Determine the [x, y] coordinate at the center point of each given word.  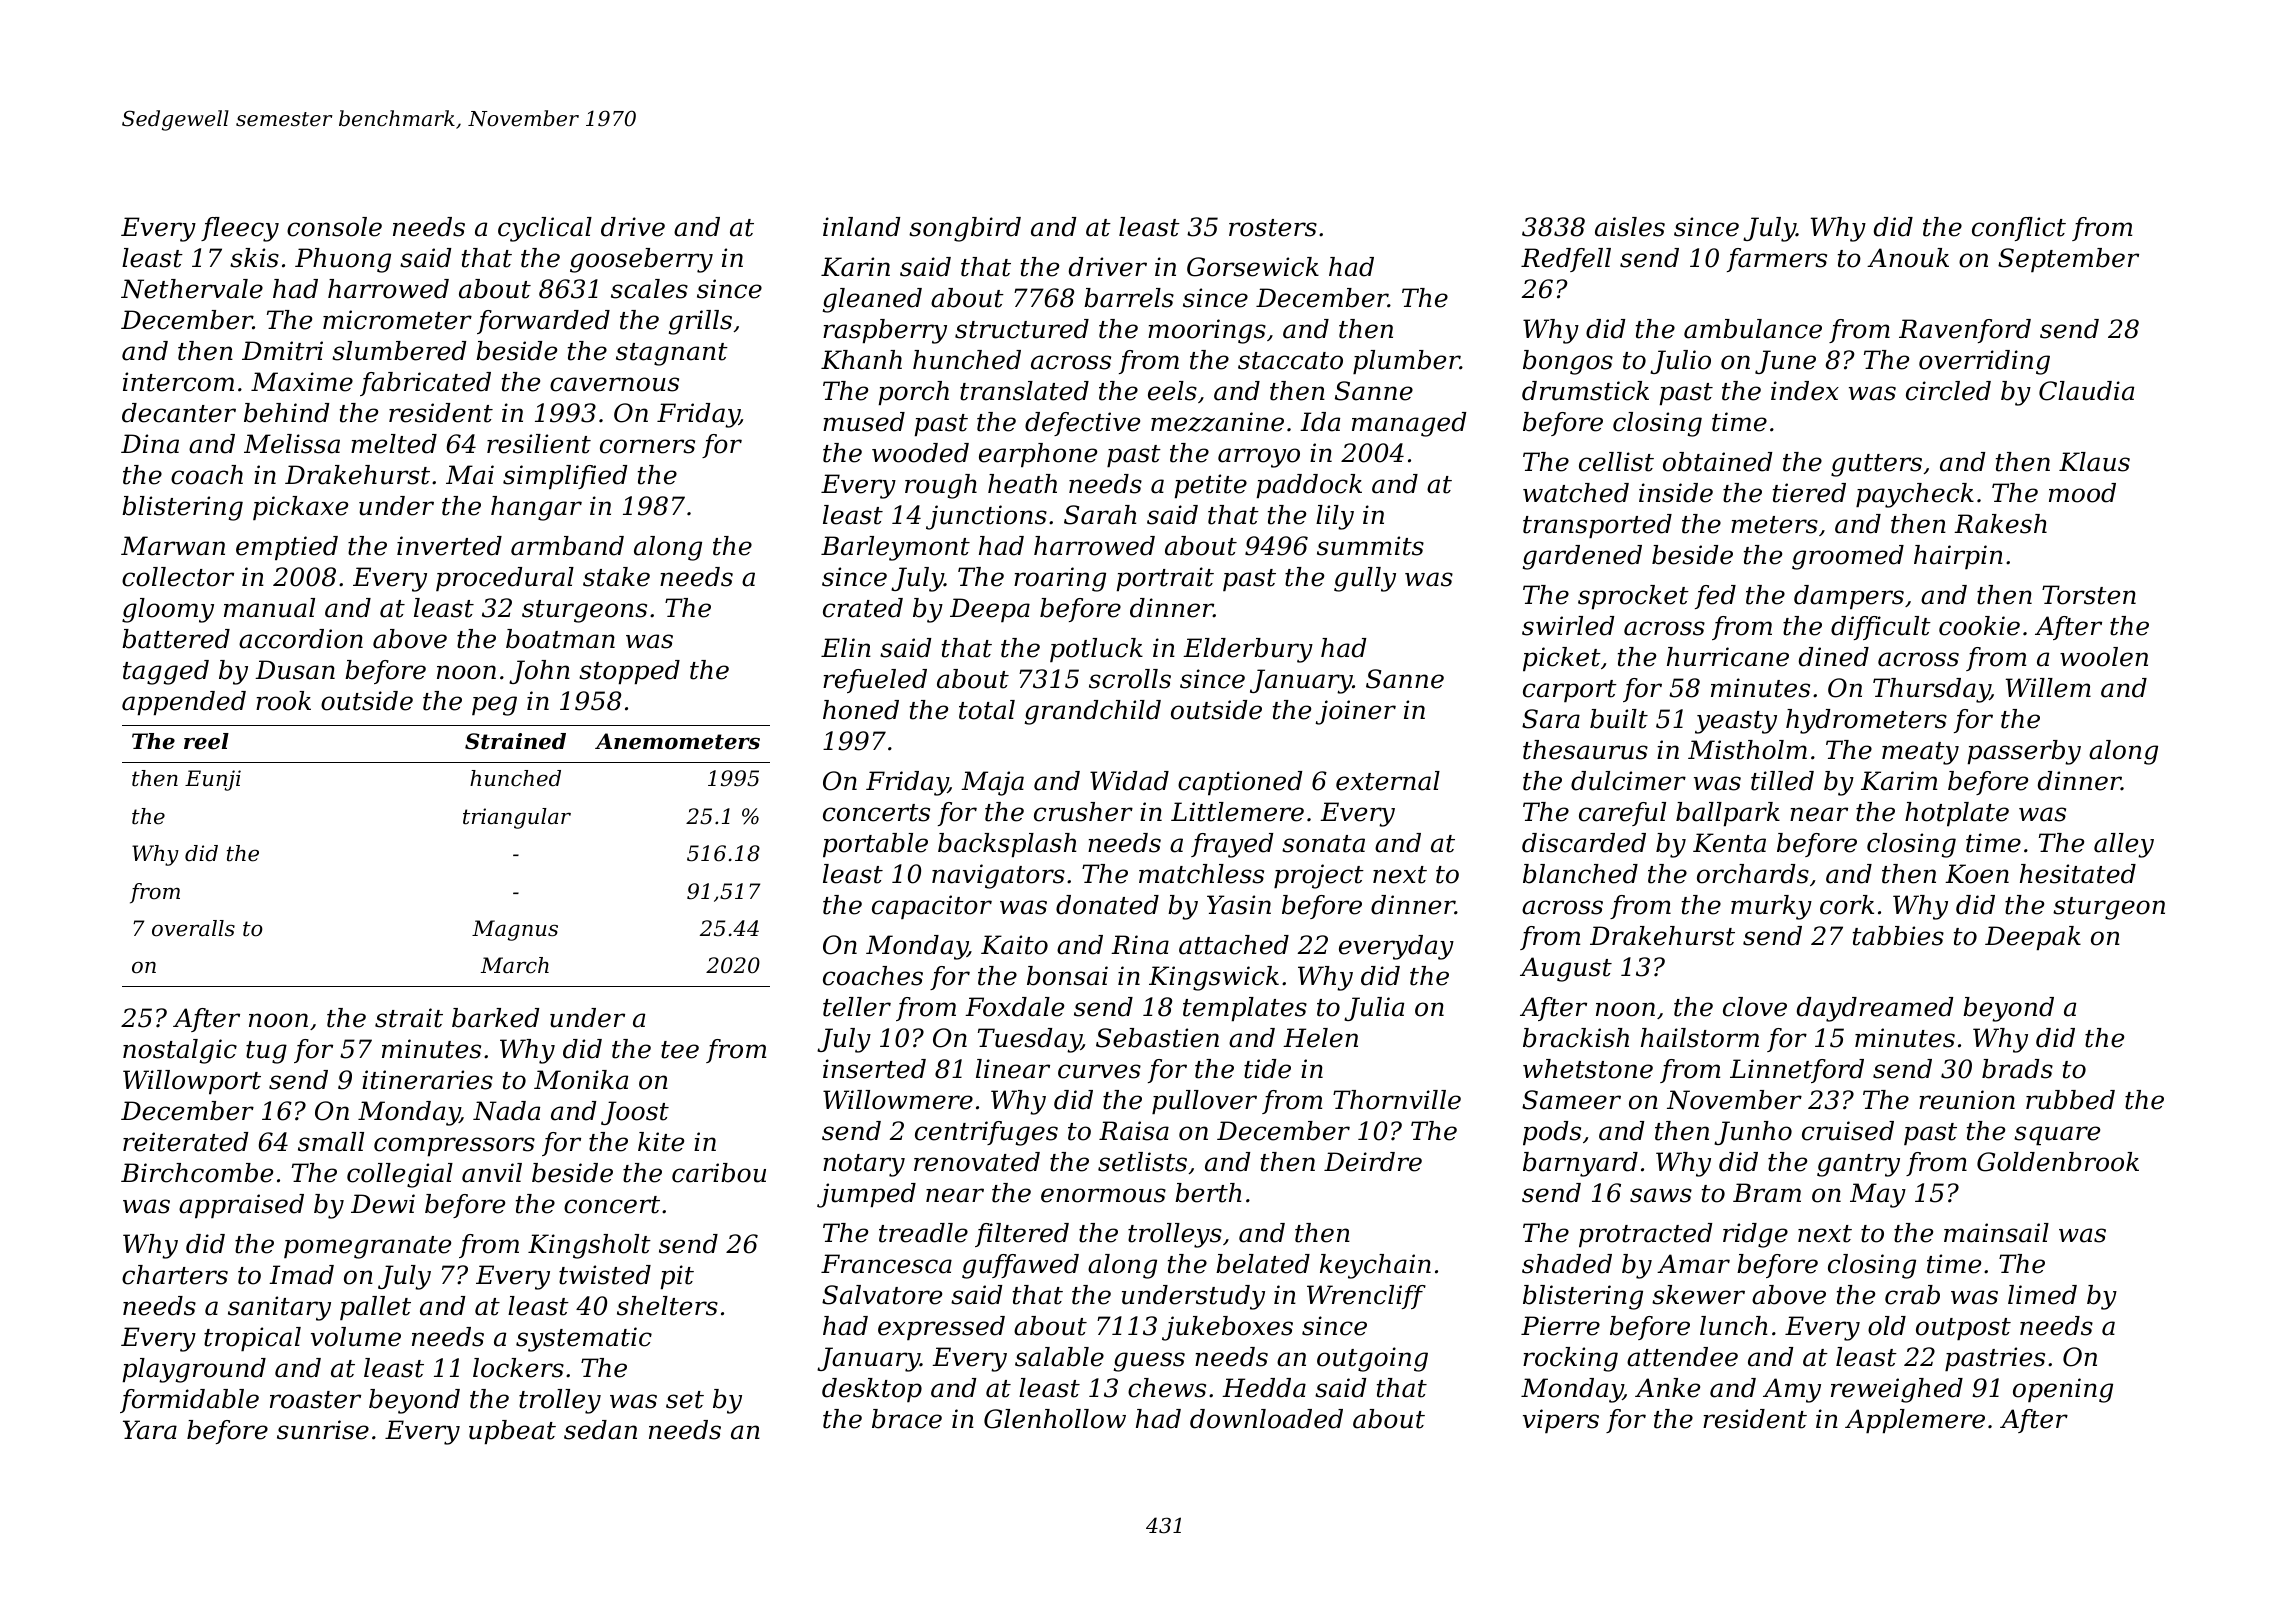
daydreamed [1875, 1009]
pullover [1204, 1102]
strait [409, 1018]
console [334, 227]
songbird [965, 229]
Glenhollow [1055, 1419]
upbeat [512, 1432]
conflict [2019, 229]
